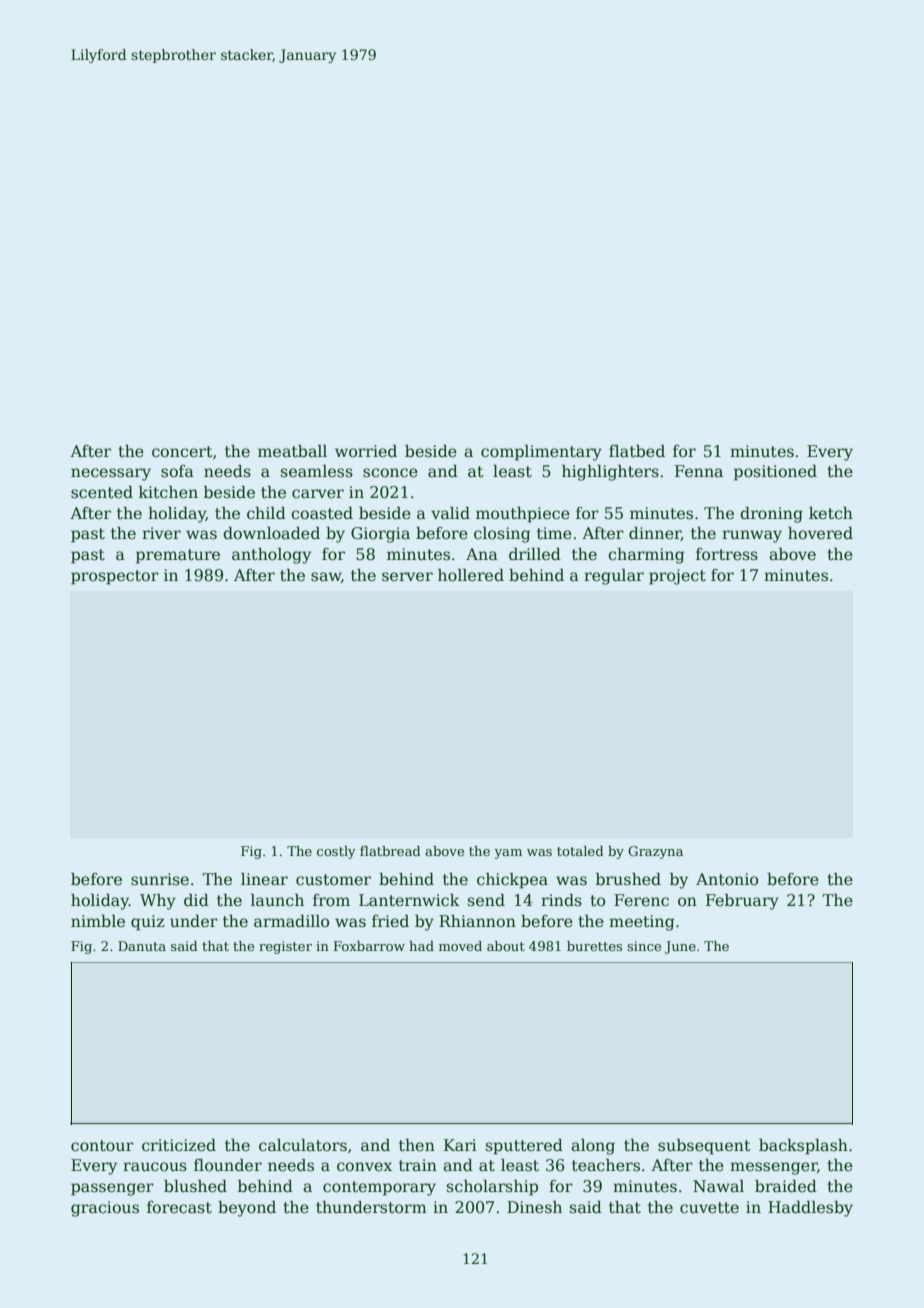 The image size is (924, 1308). Describe the element at coordinates (102, 1146) in the screenshot. I see `contour` at that location.
